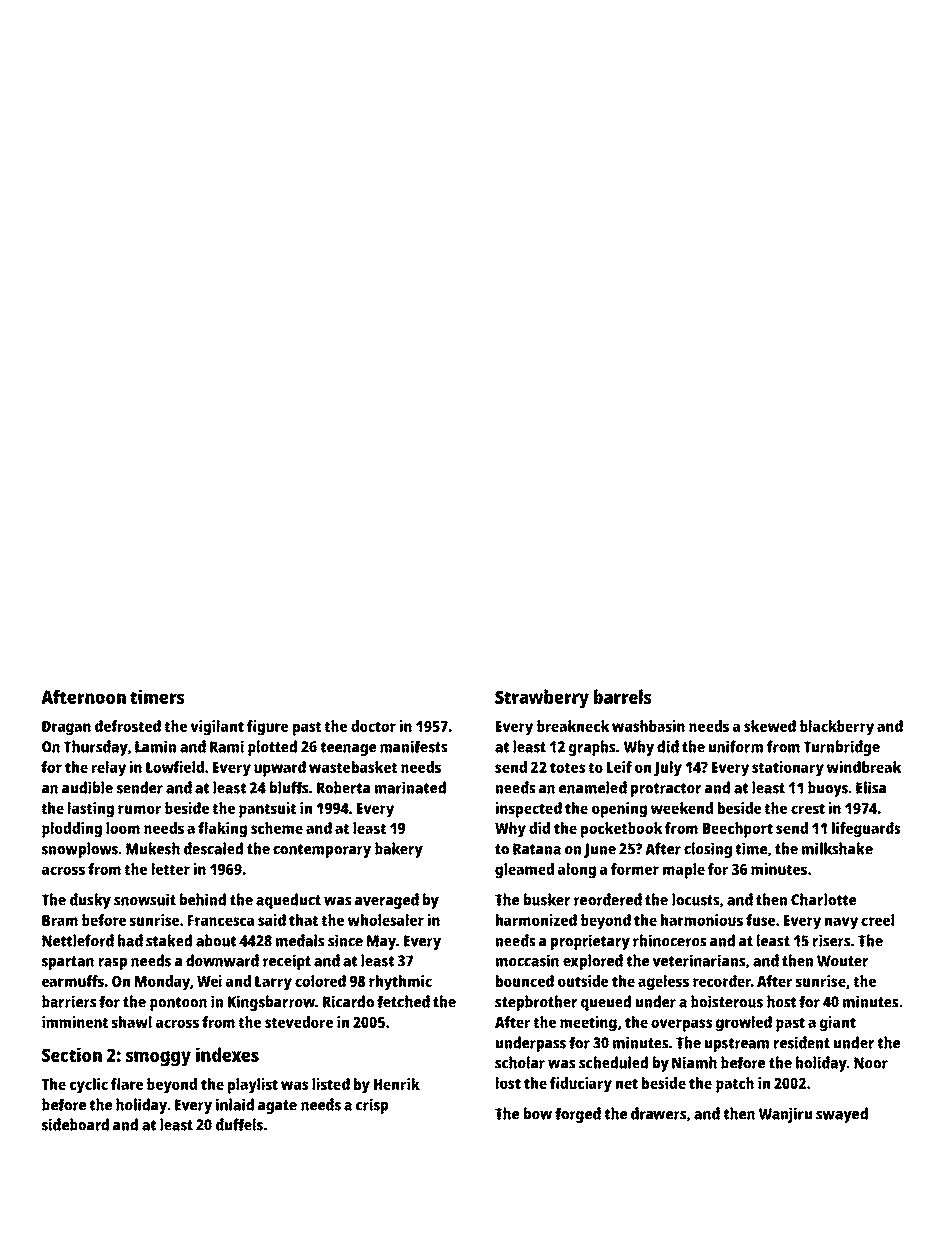 The width and height of the screenshot is (952, 1233). Describe the element at coordinates (299, 1022) in the screenshot. I see `stevedore` at that location.
